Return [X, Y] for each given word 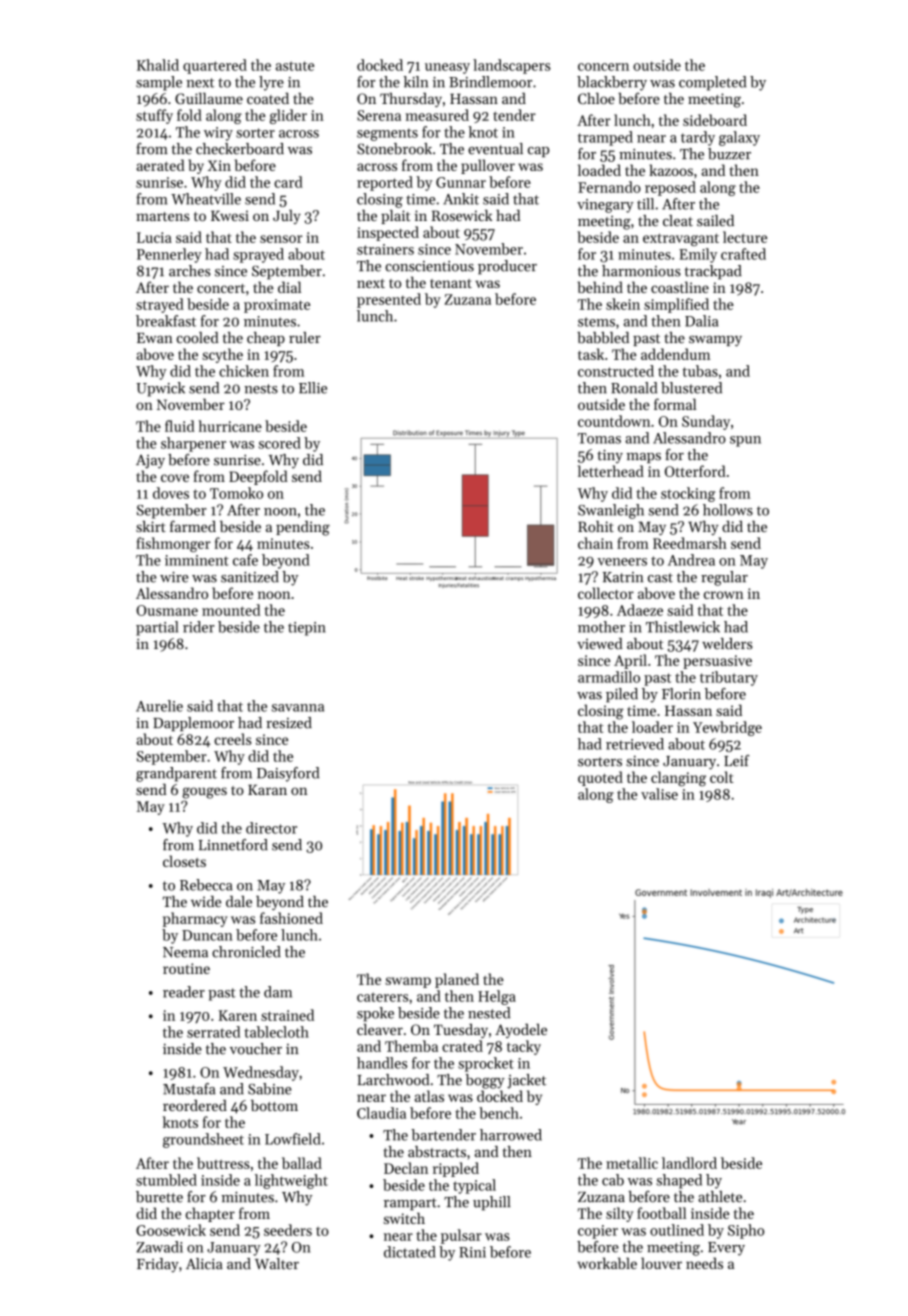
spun [745, 441]
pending [303, 528]
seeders [288, 1230]
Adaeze [640, 610]
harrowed [511, 1135]
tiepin [306, 629]
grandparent [176, 774]
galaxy [739, 138]
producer [507, 267]
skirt [151, 526]
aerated [161, 165]
